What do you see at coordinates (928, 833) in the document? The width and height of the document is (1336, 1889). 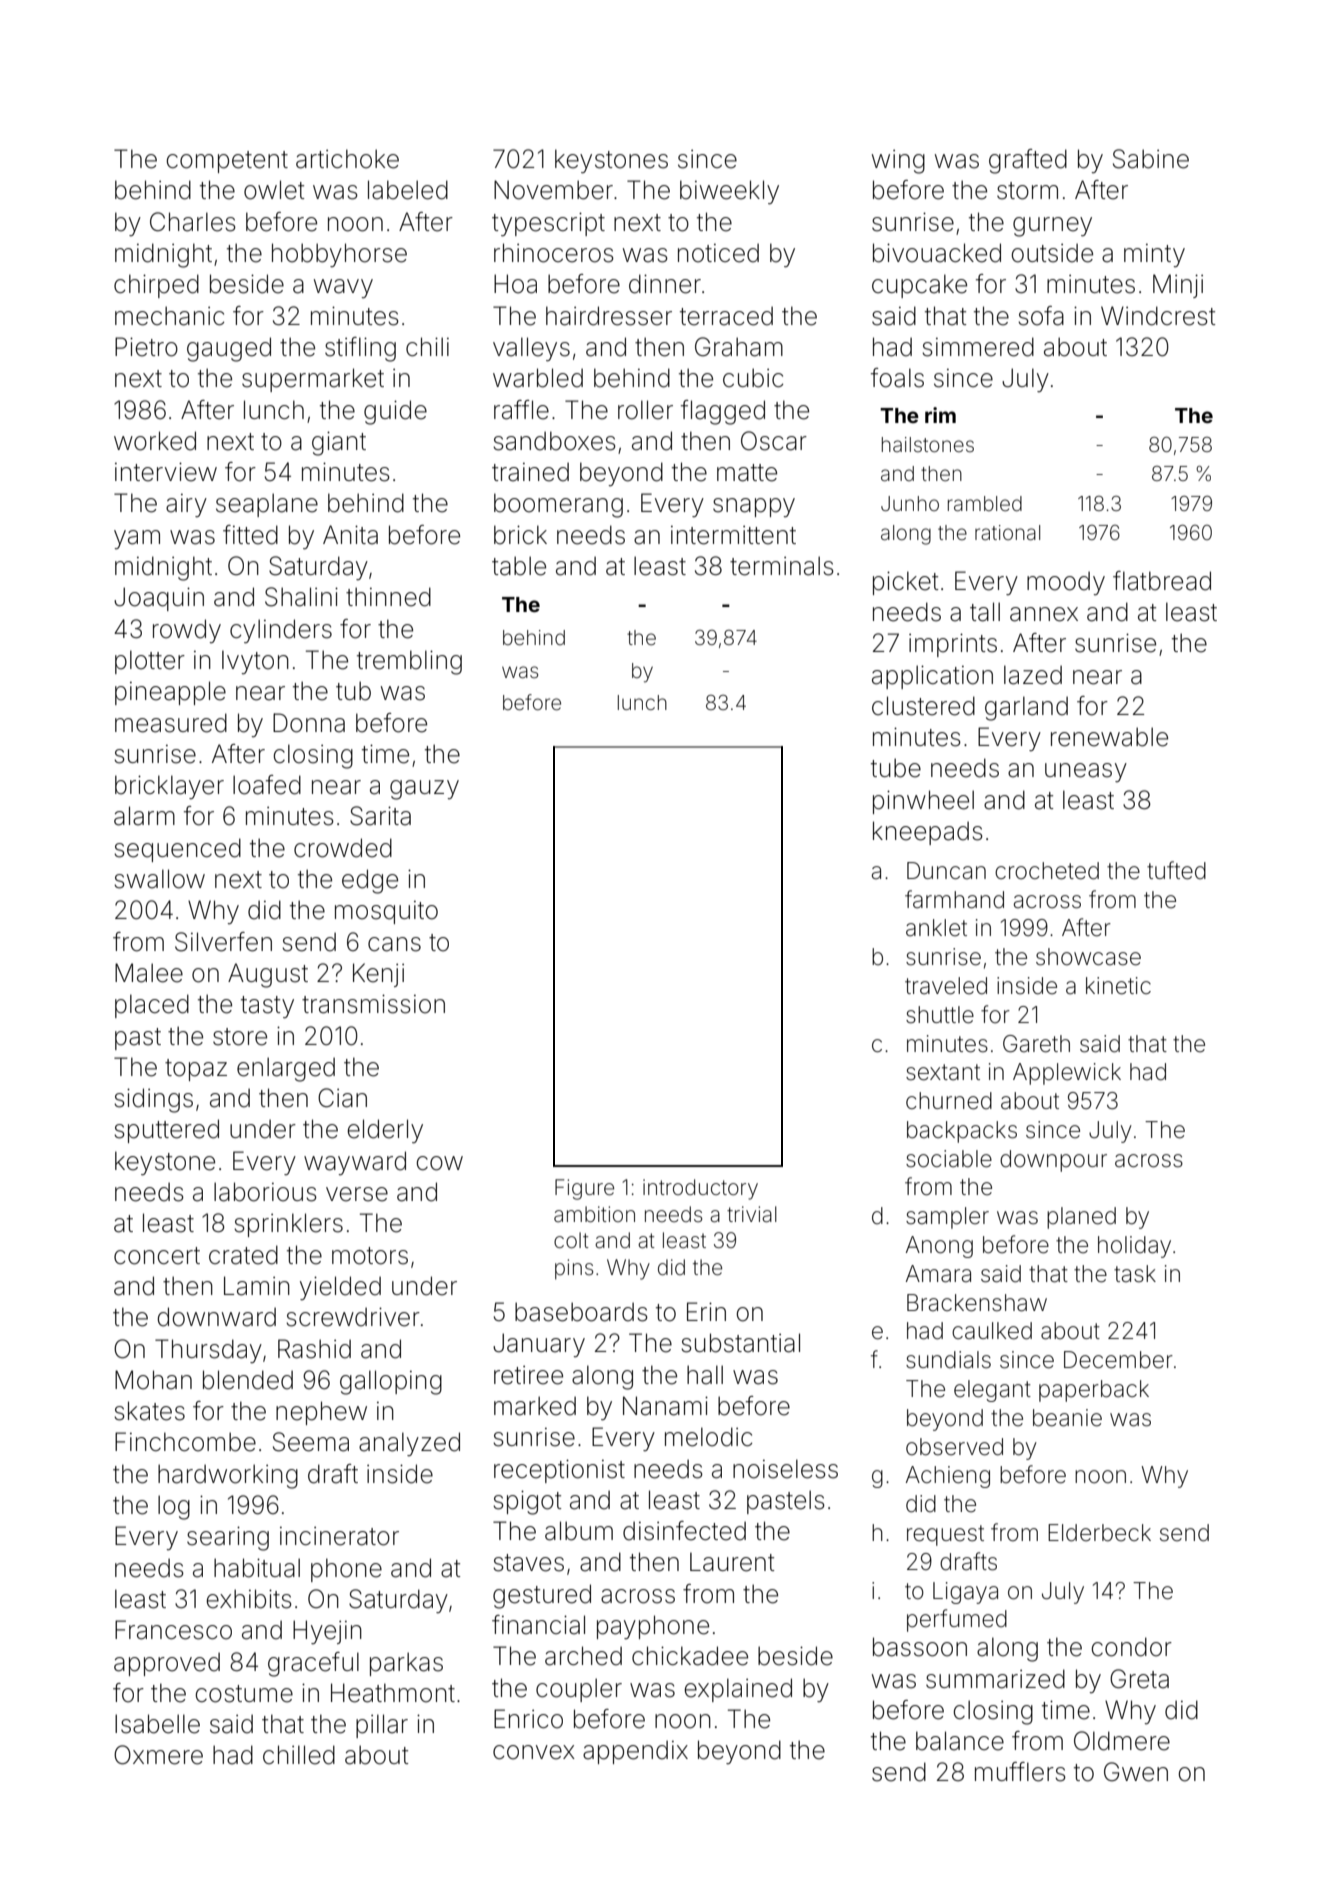 I see `kneepads` at bounding box center [928, 833].
